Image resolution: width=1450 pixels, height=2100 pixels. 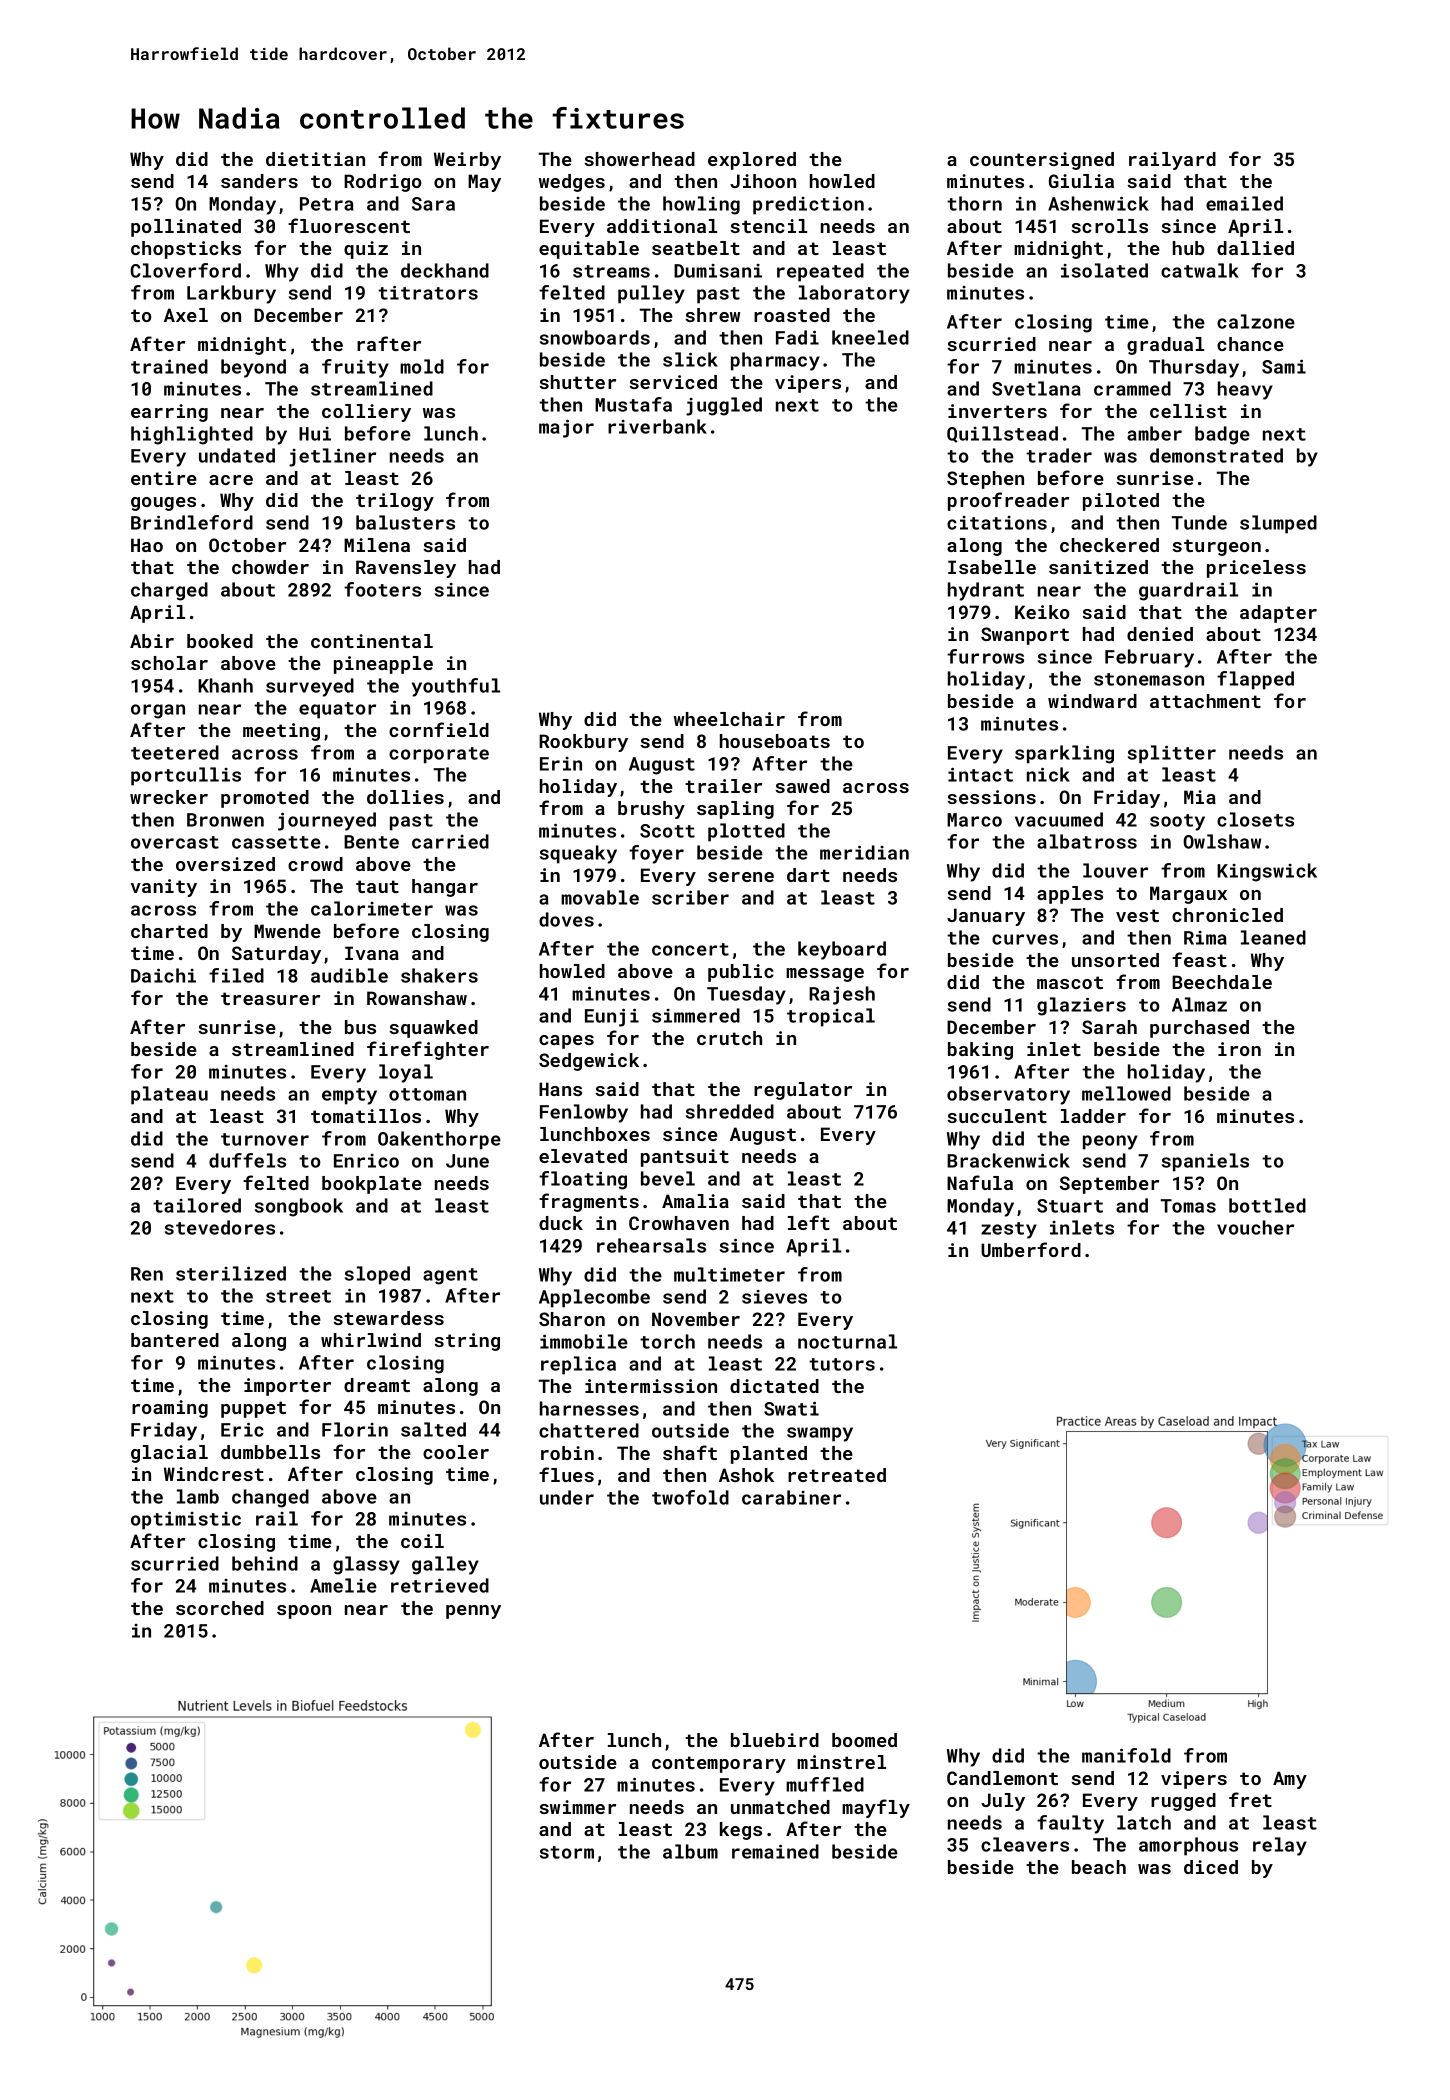 I want to click on duck, so click(x=561, y=1223).
